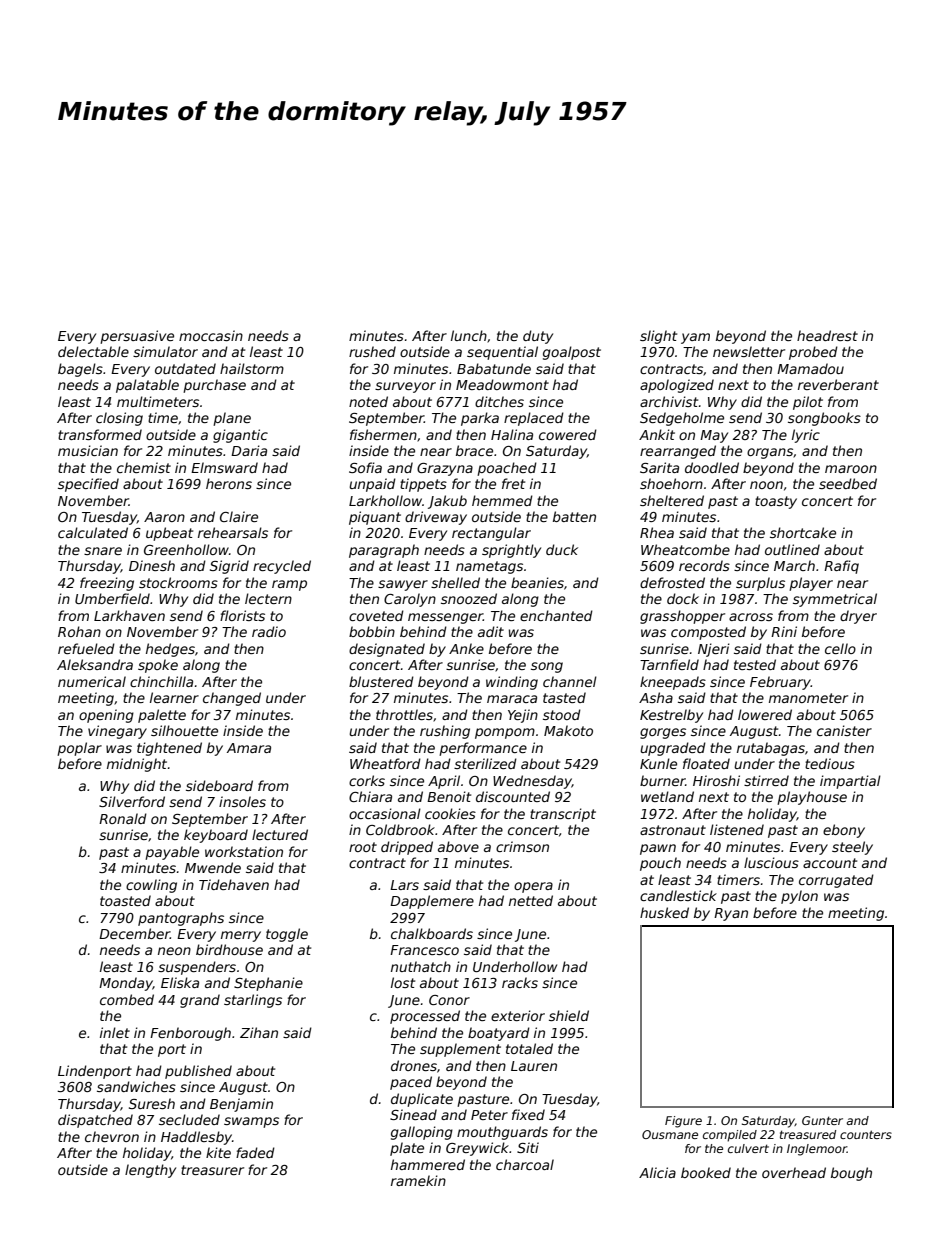 Image resolution: width=952 pixels, height=1233 pixels. Describe the element at coordinates (525, 1164) in the screenshot. I see `charcoal` at that location.
